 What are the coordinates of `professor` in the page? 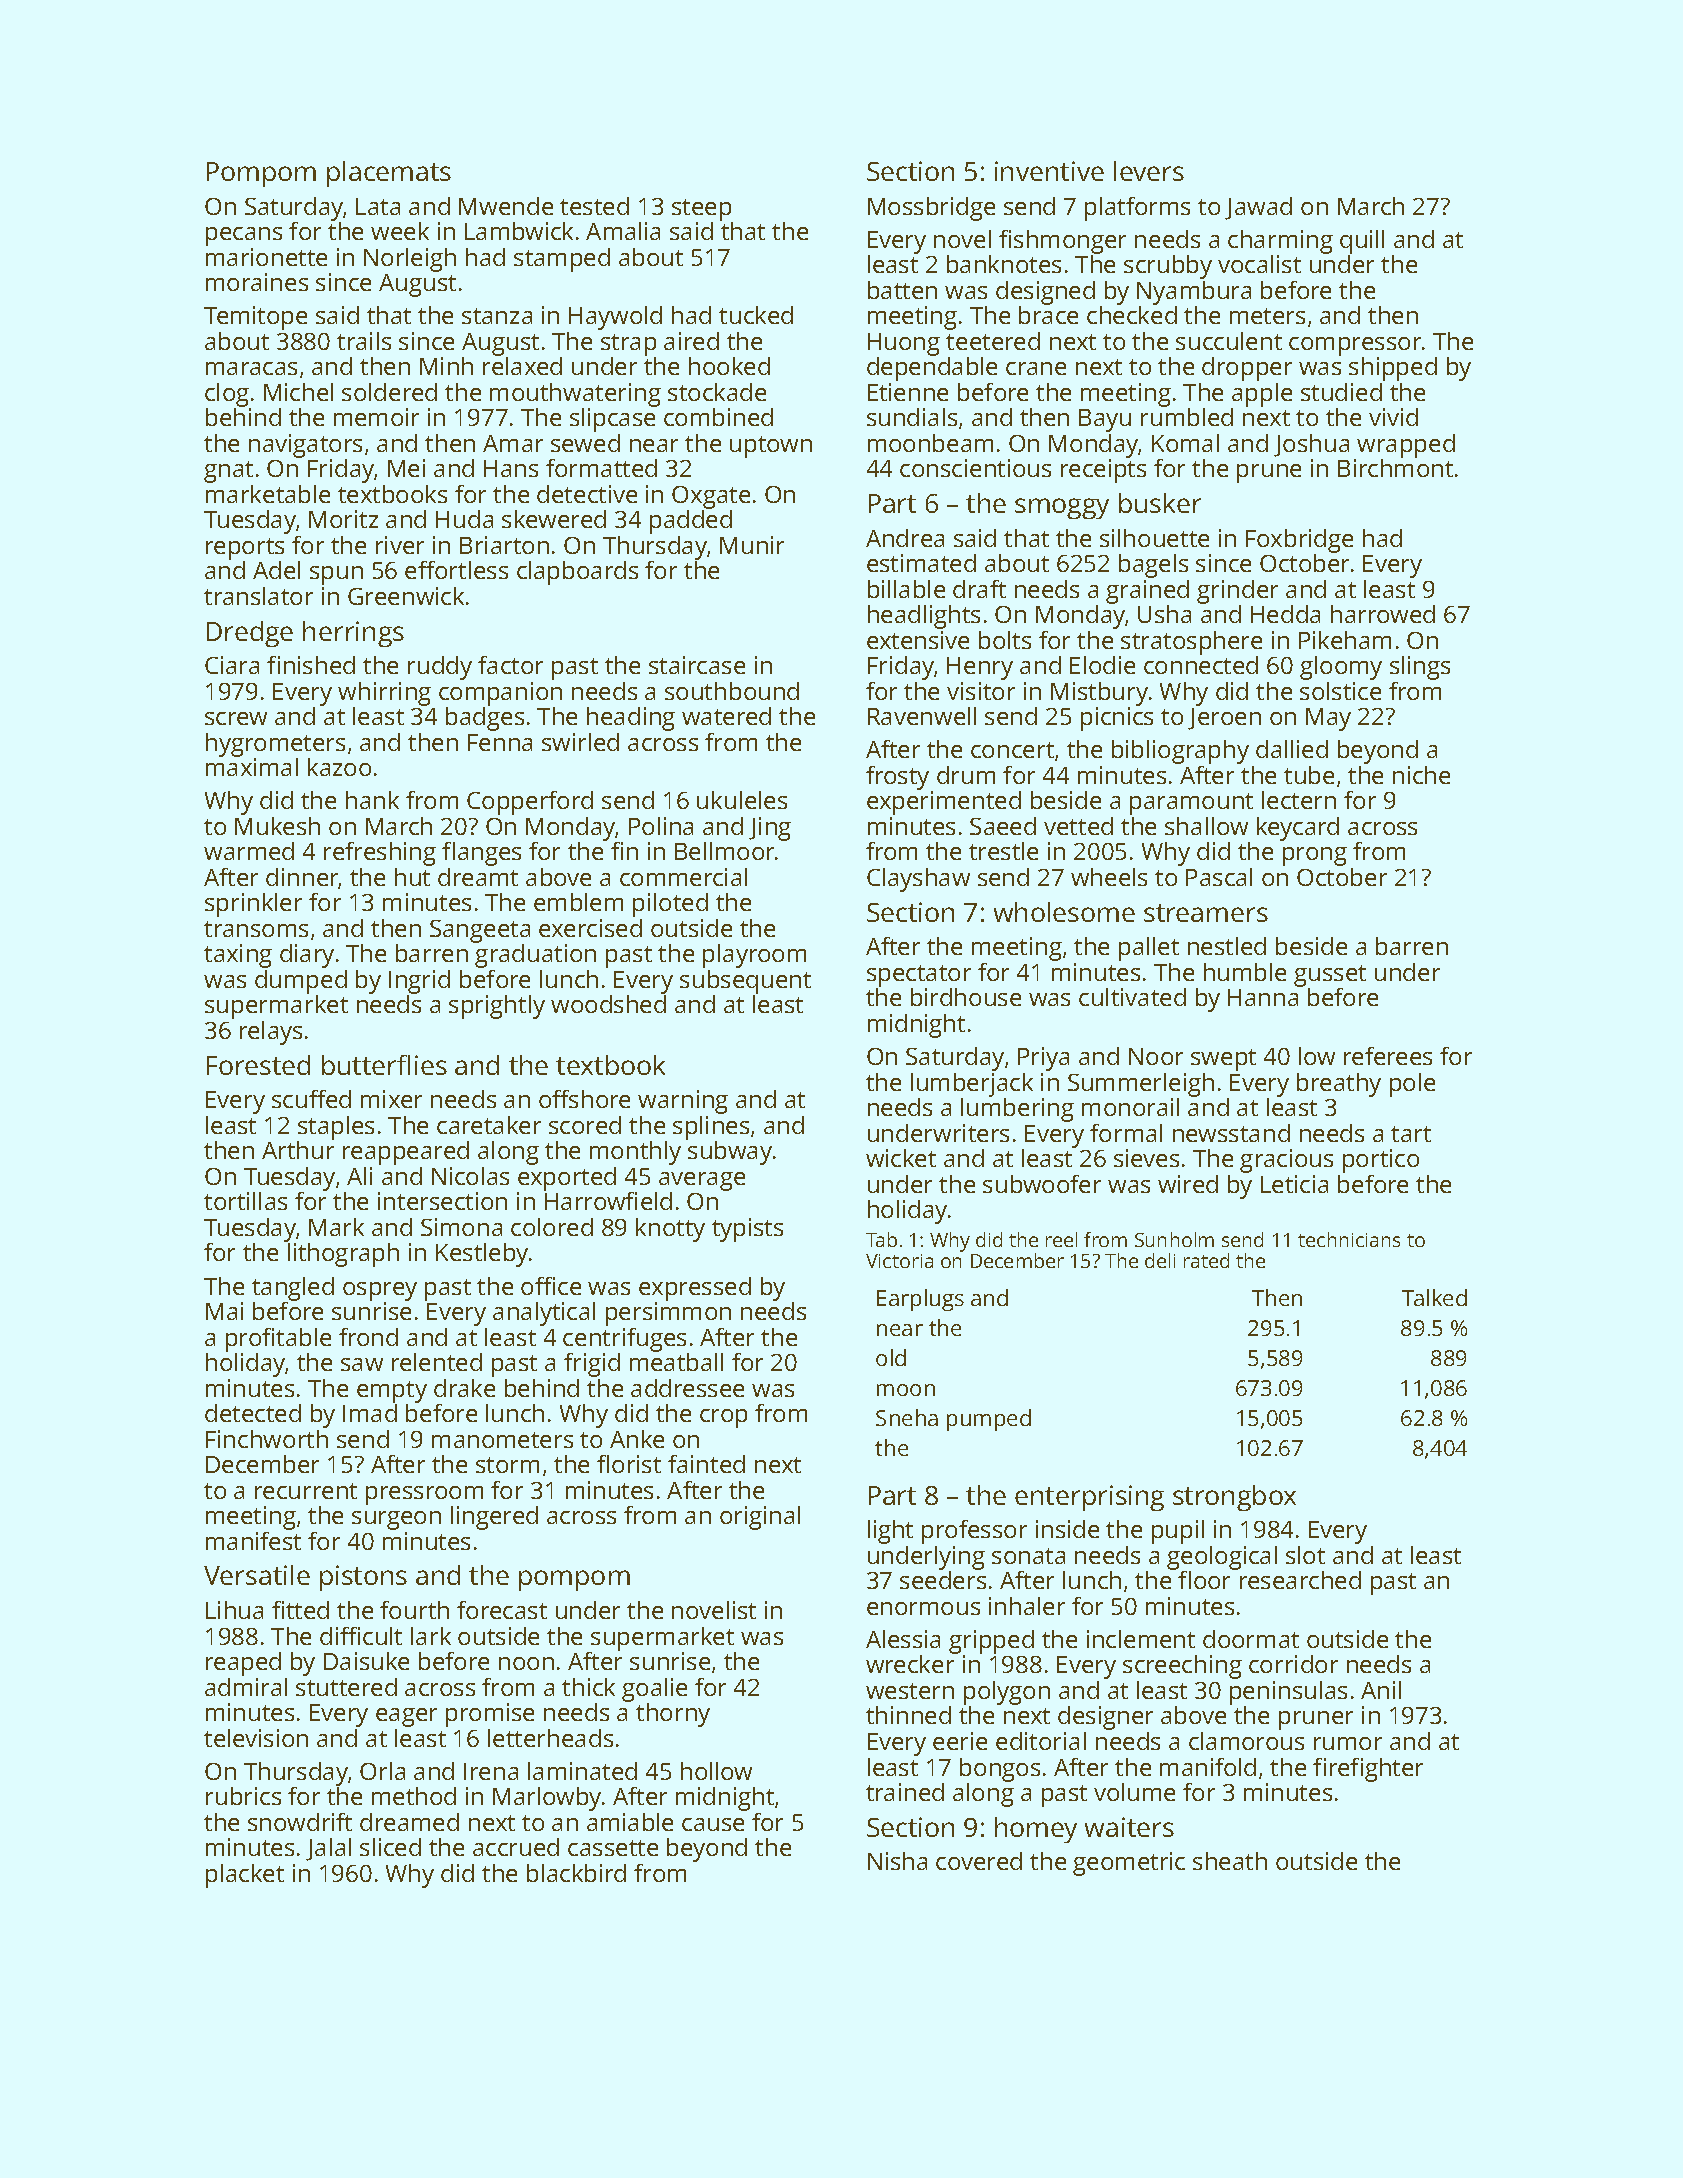 It's located at (974, 1532).
